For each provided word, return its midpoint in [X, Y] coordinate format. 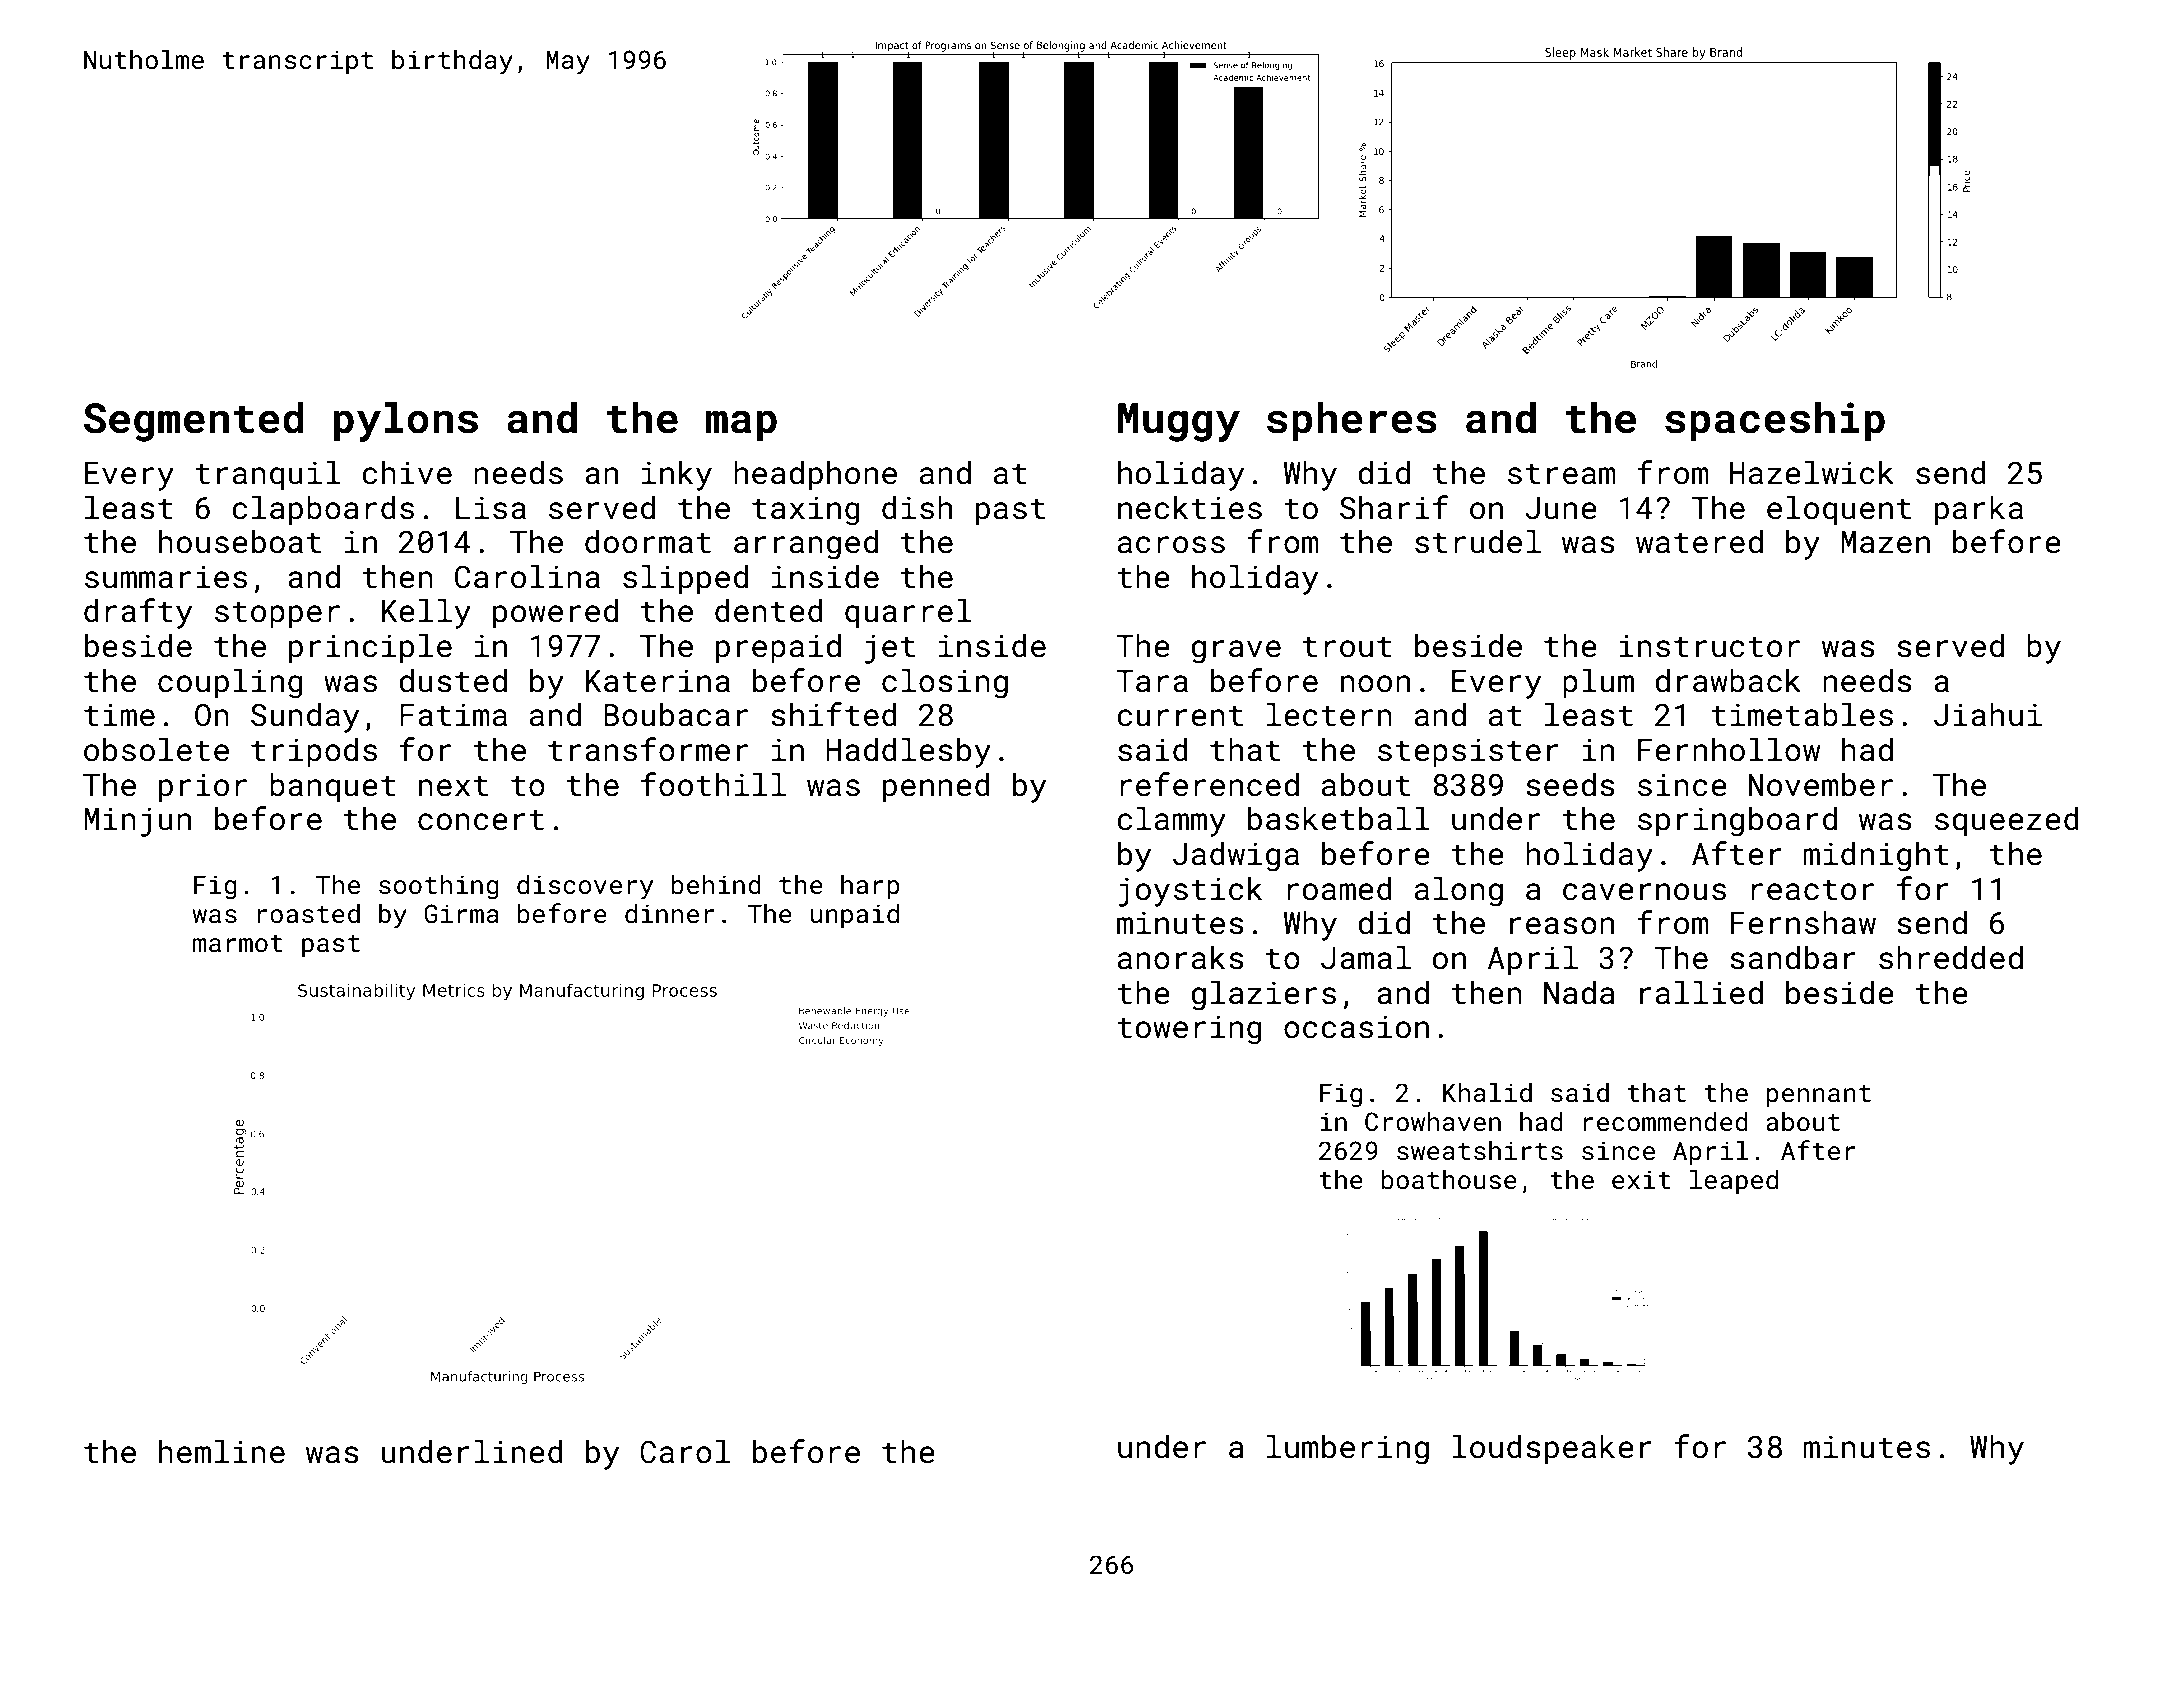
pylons [406, 422]
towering [1189, 1030]
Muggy [1179, 422]
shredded [1951, 958]
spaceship [1775, 422]
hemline [222, 1452]
